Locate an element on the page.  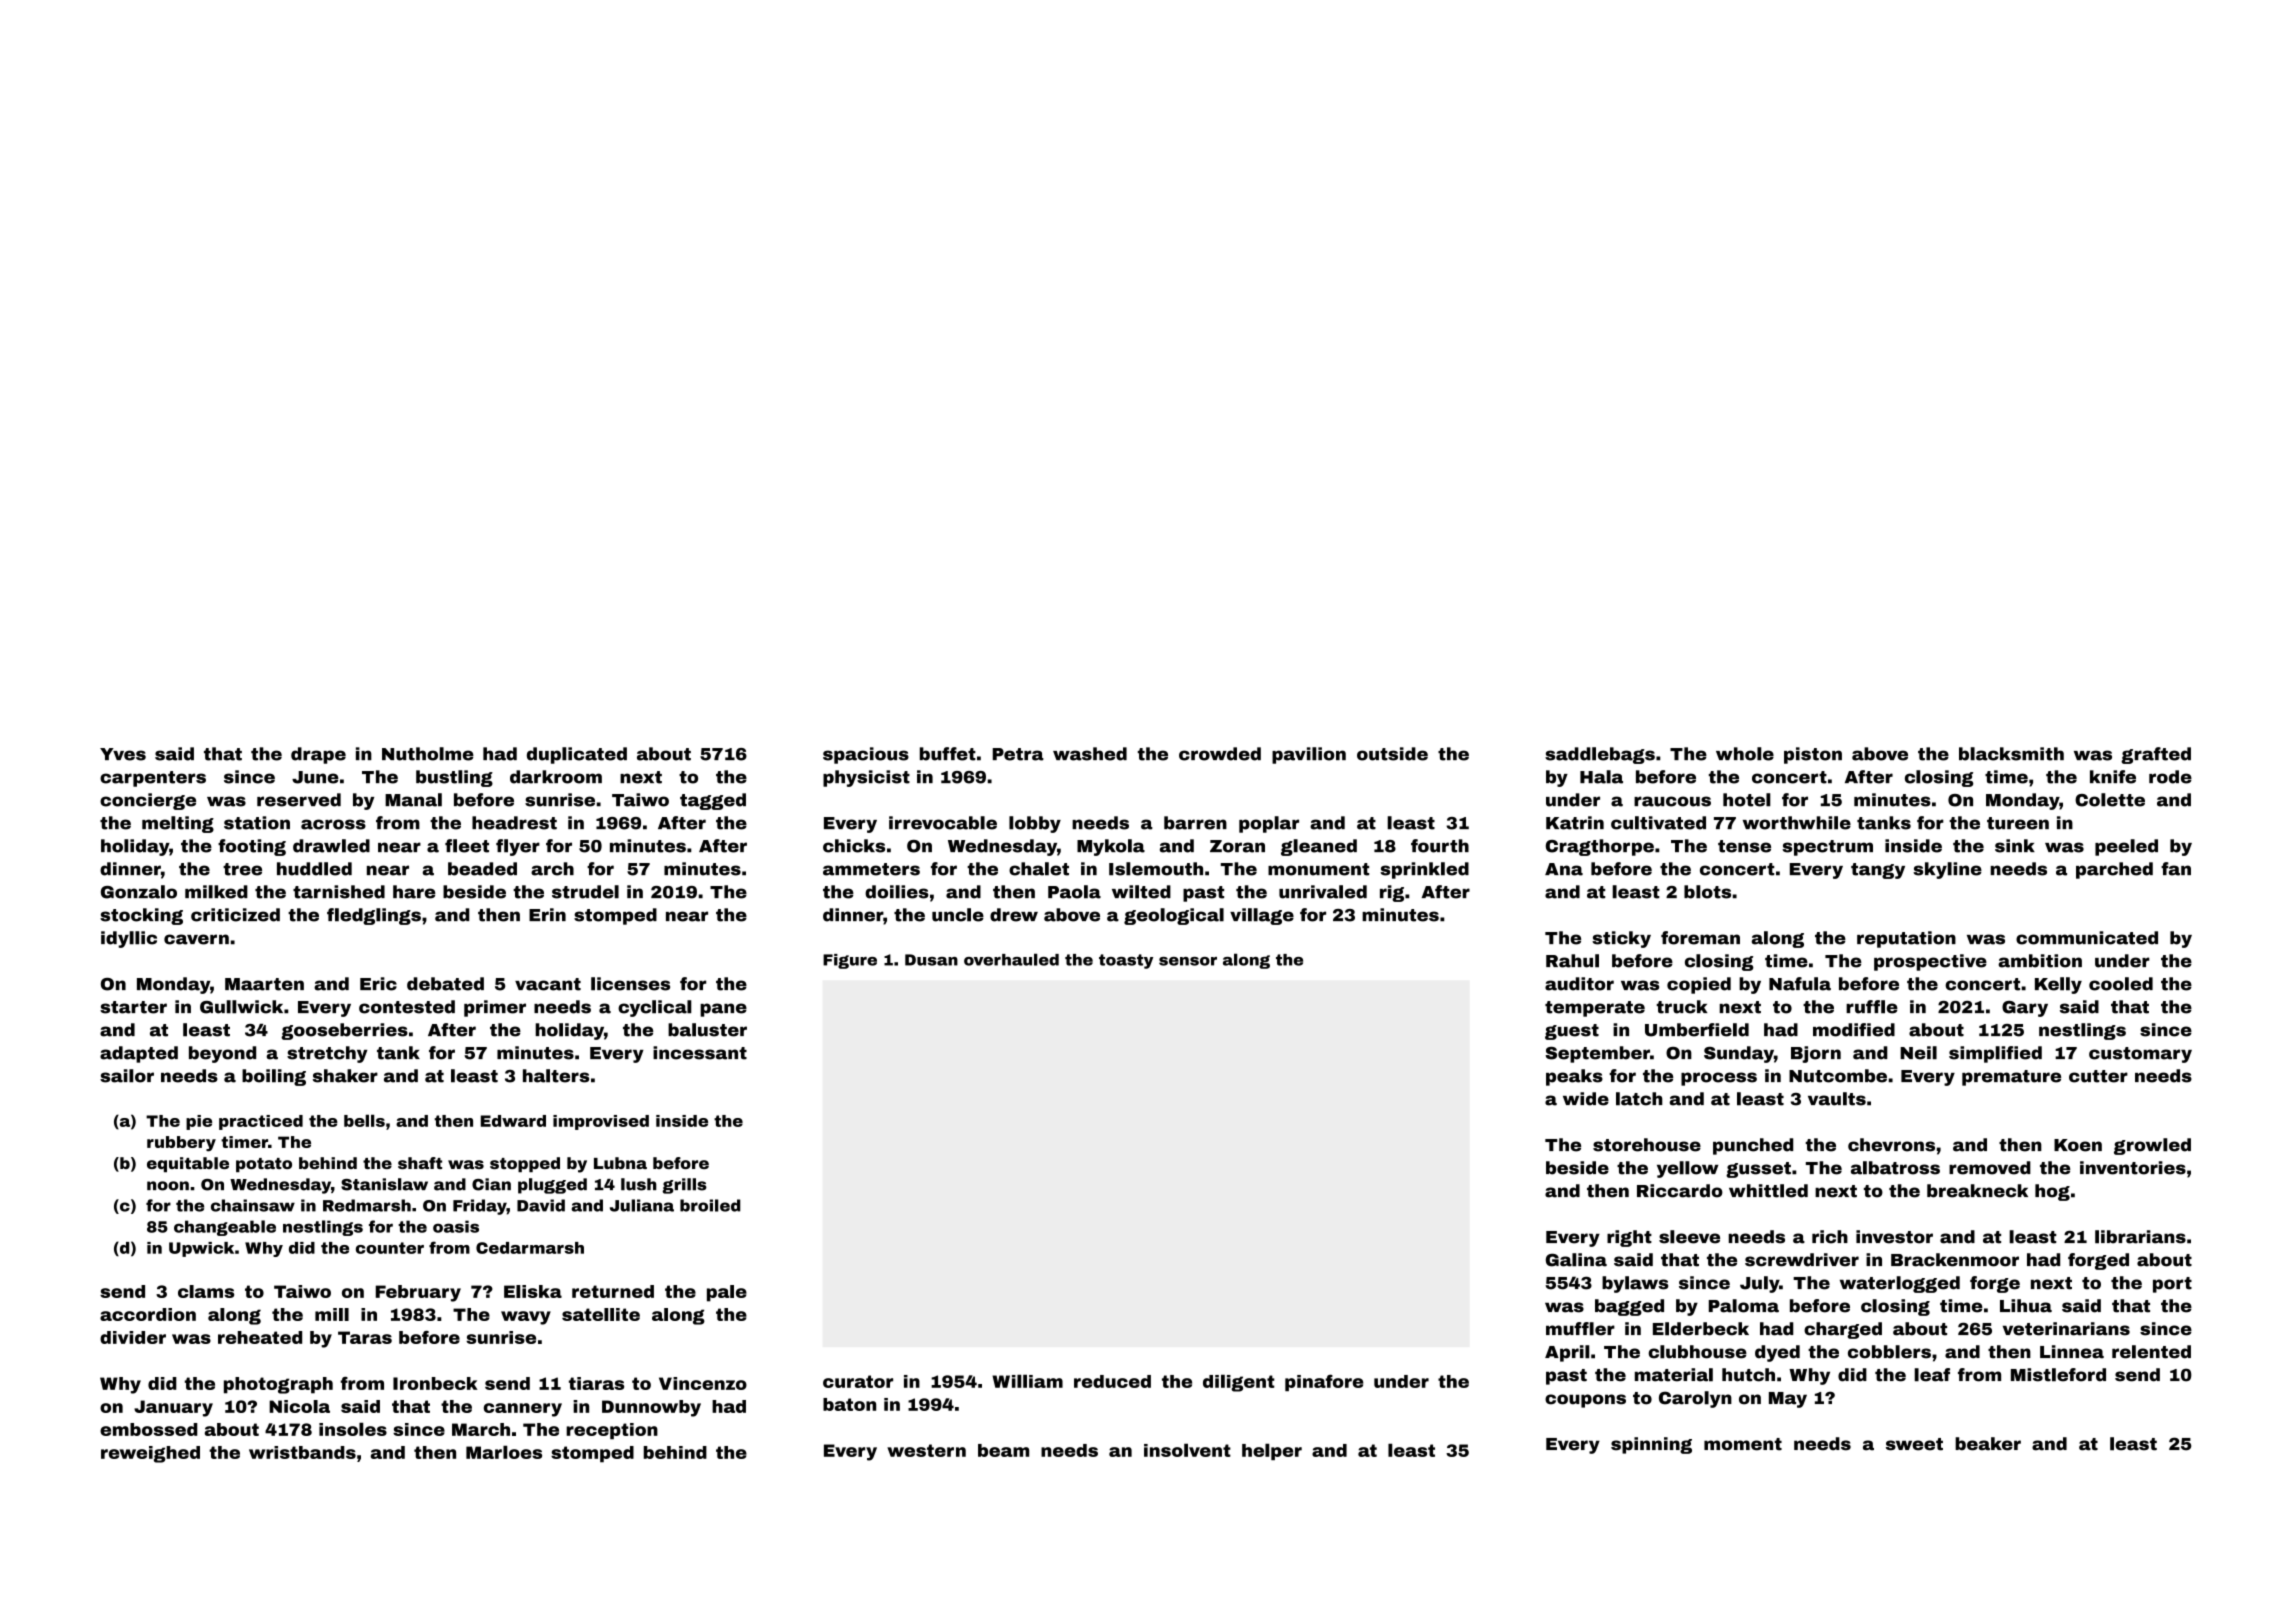
communicated is located at coordinates (2087, 938).
